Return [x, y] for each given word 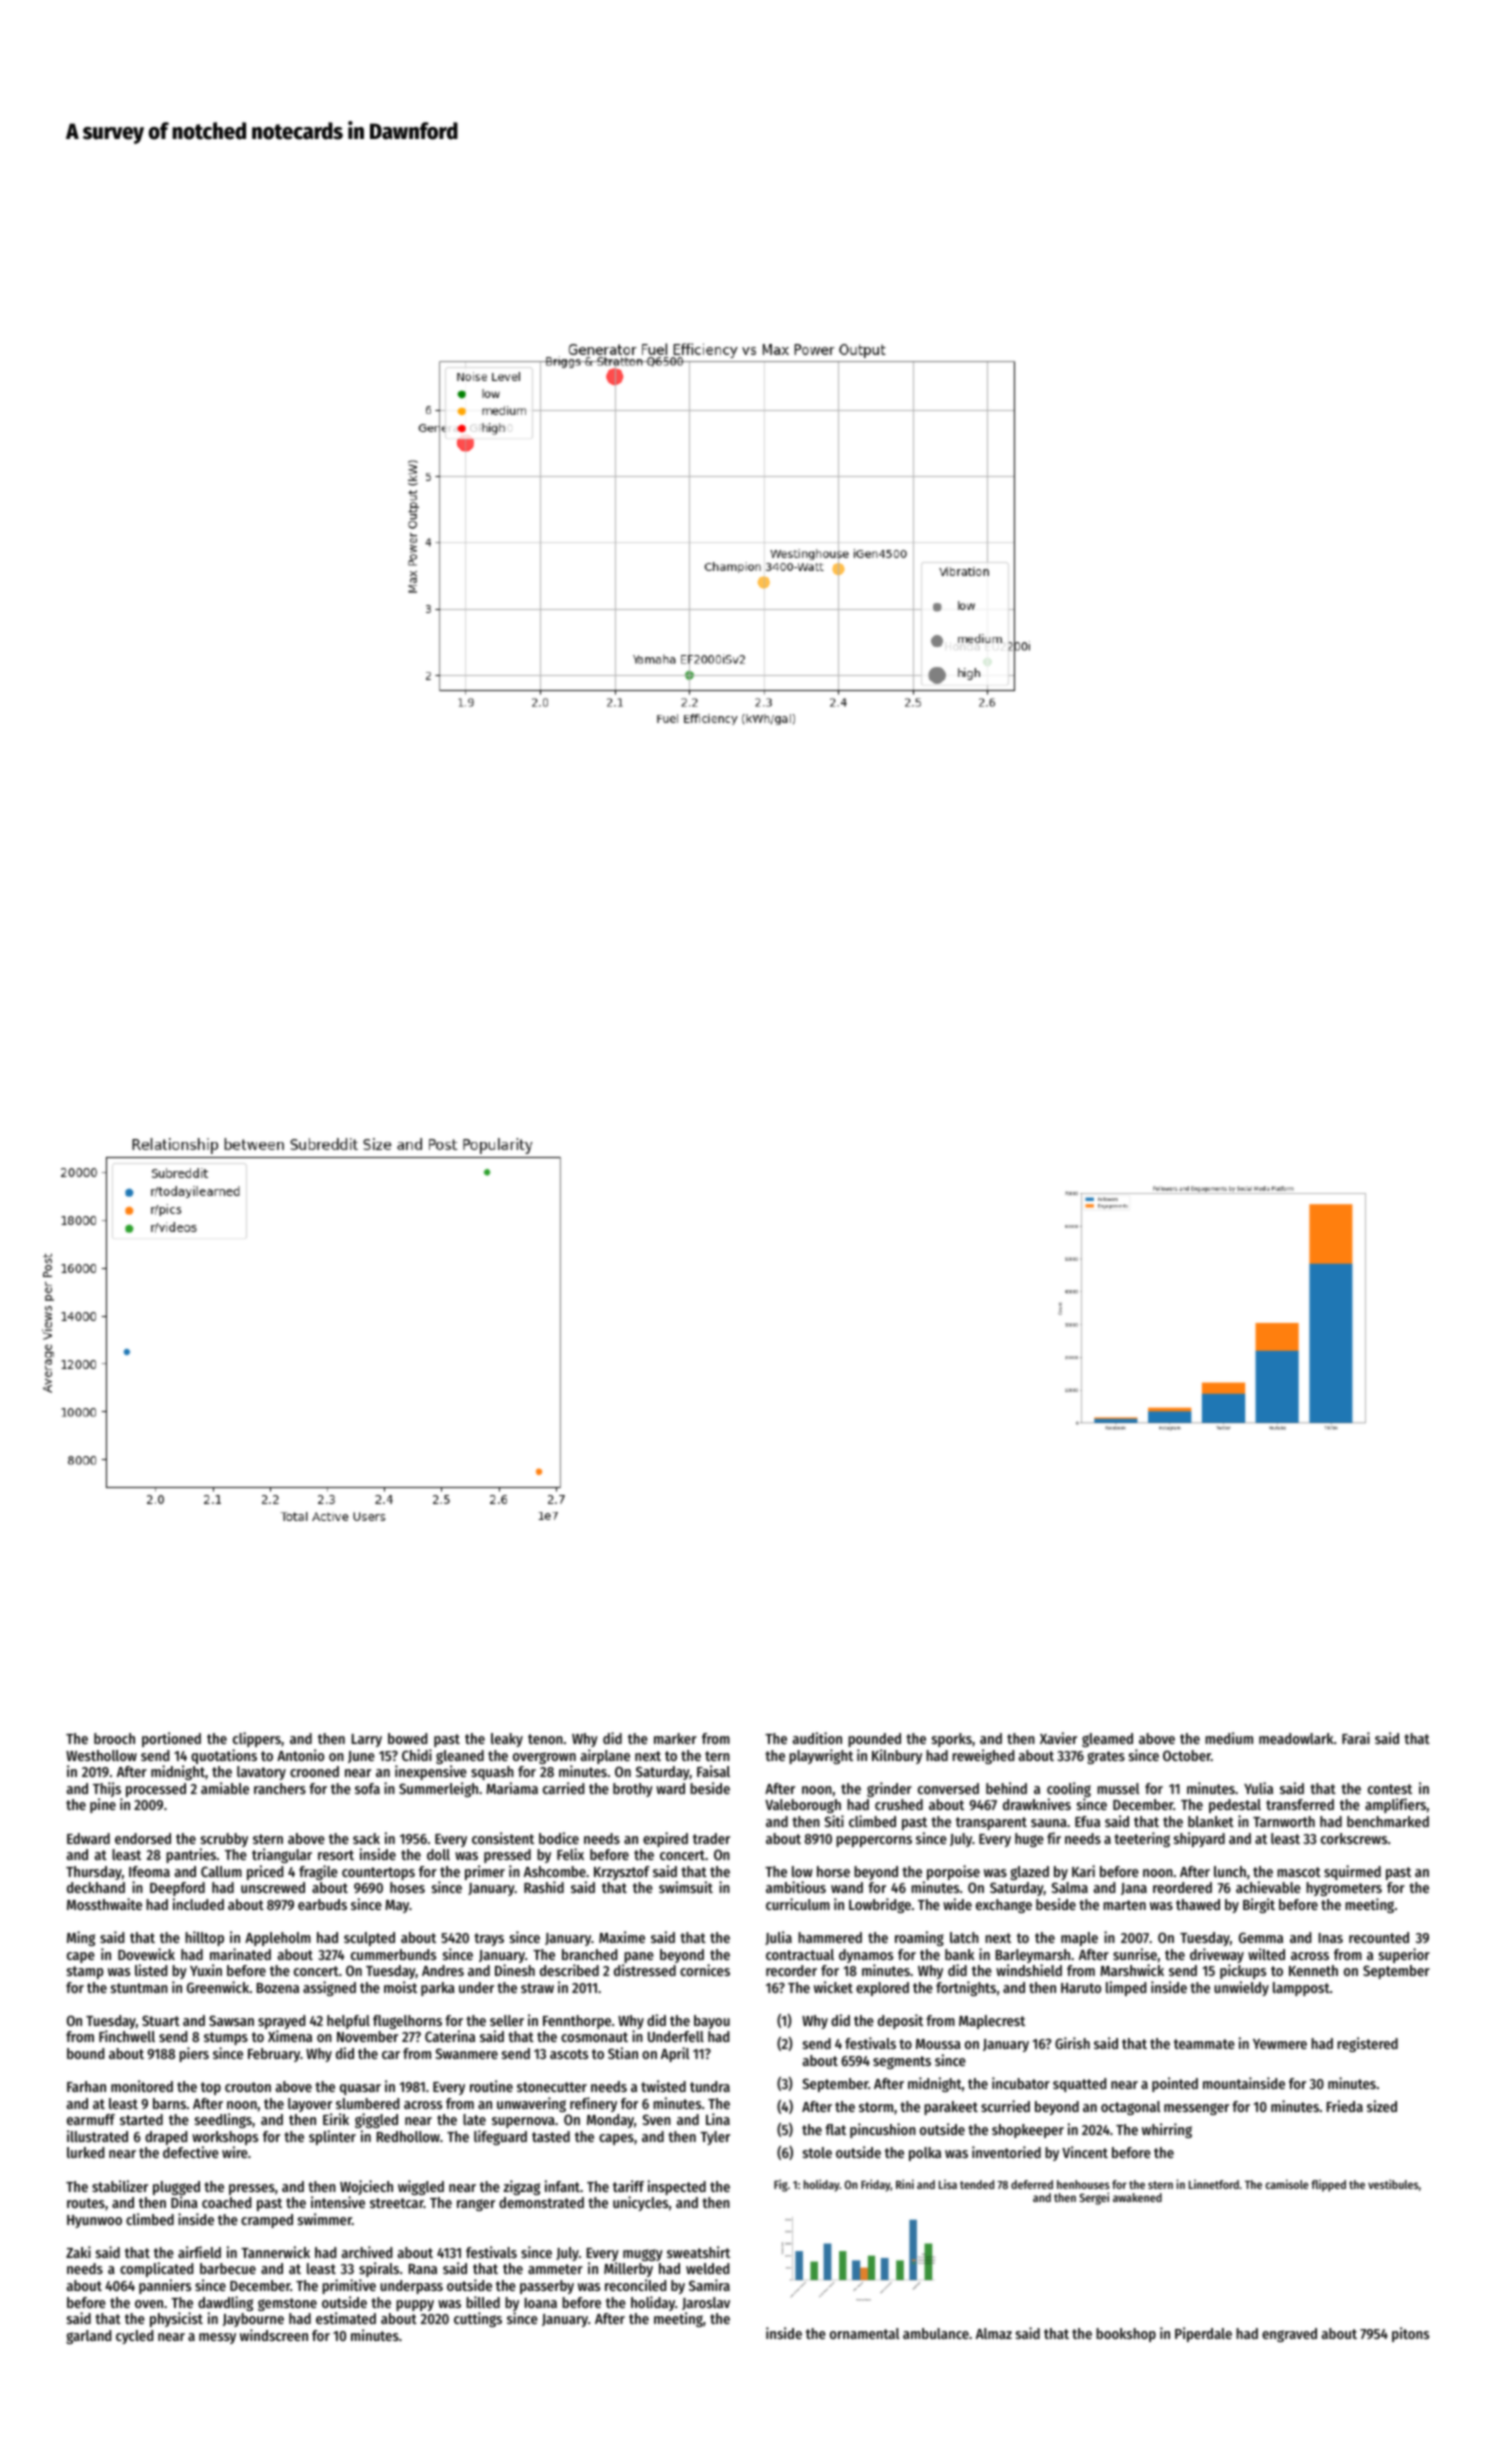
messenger [1196, 2109]
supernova [523, 2122]
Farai [1356, 1738]
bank [959, 1954]
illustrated [97, 2136]
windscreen [274, 2335]
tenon [545, 1739]
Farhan [86, 2086]
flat [835, 2129]
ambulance [936, 2333]
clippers [257, 1739]
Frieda [1345, 2106]
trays [489, 1939]
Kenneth [1313, 1970]
